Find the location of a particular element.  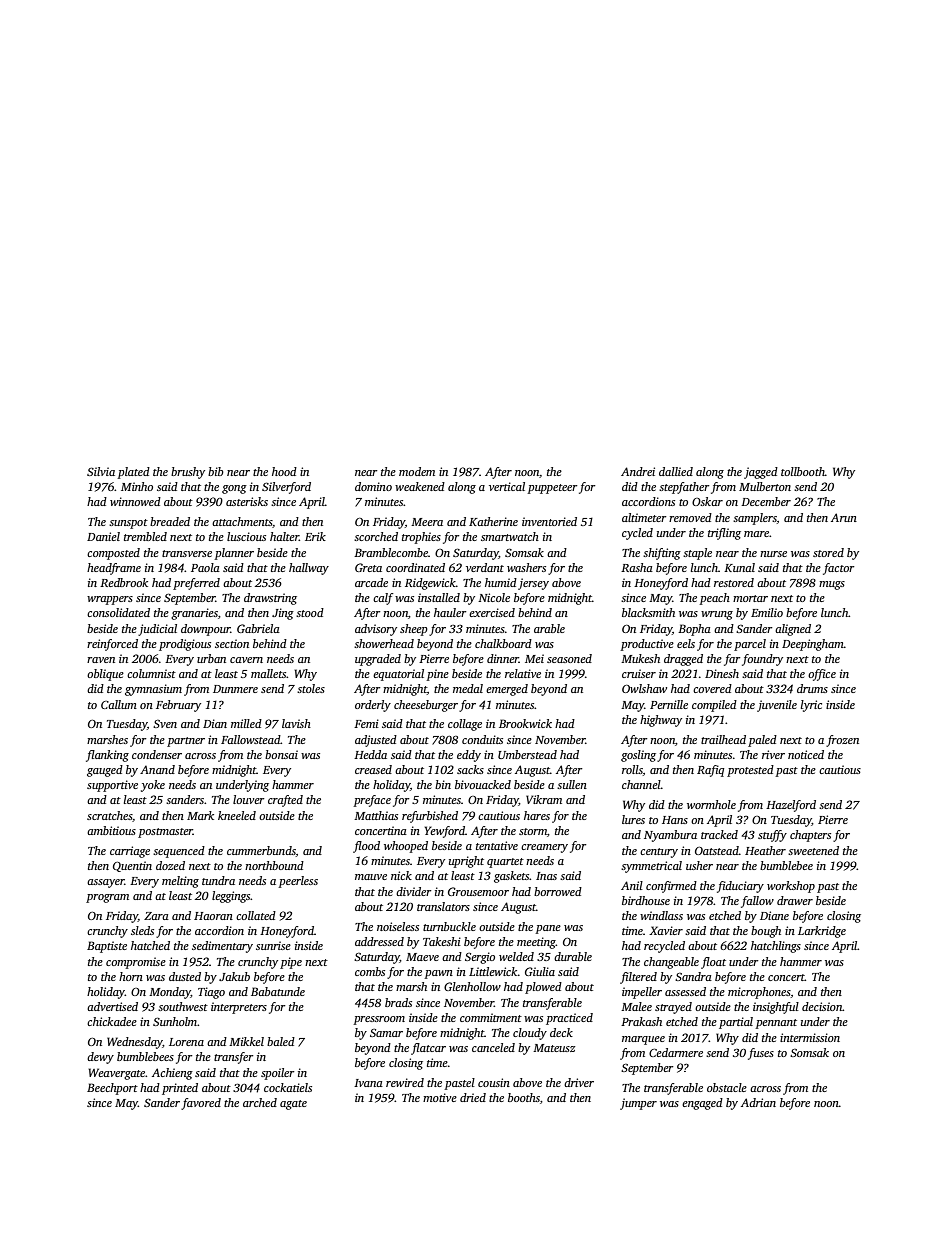

brushy is located at coordinates (188, 473).
